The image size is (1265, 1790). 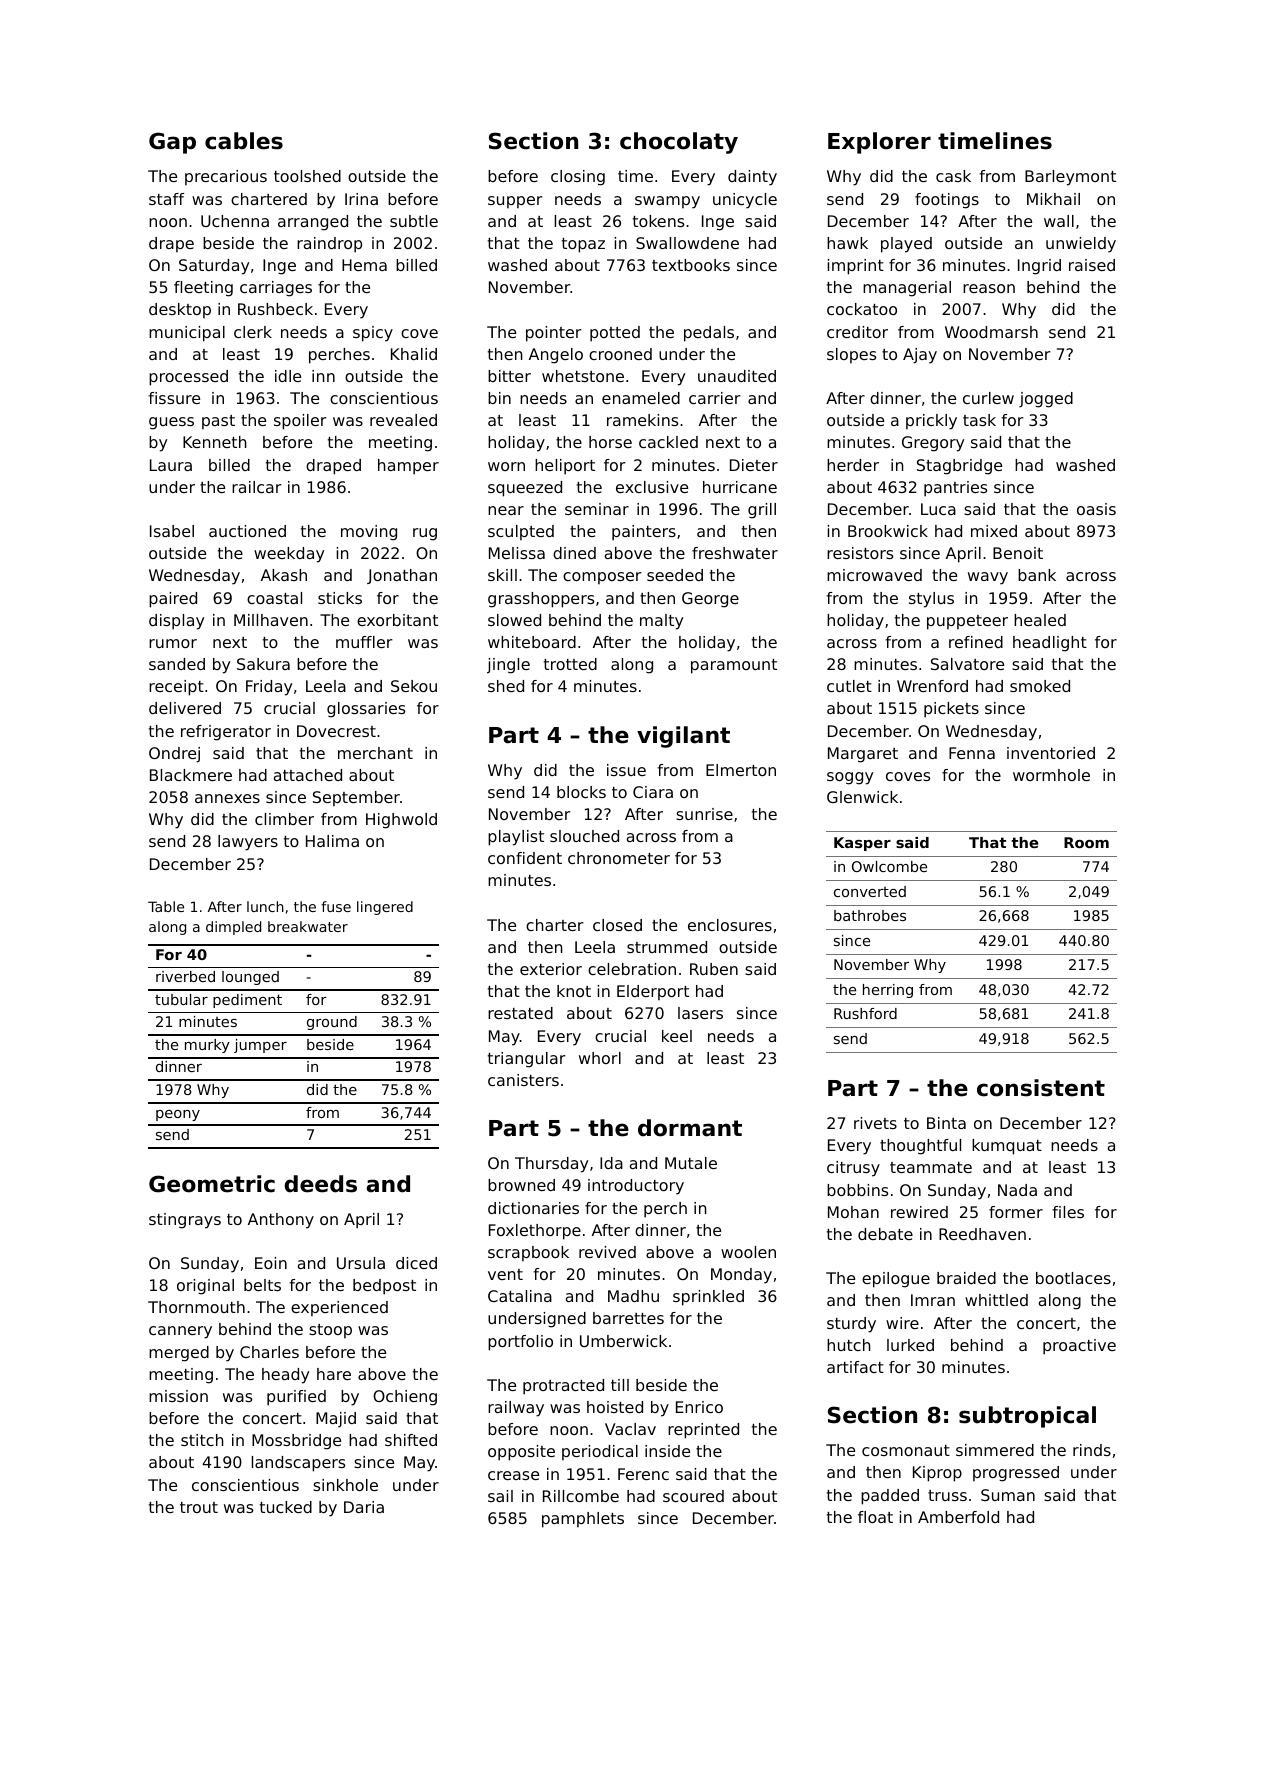 What do you see at coordinates (401, 821) in the screenshot?
I see `Highwold` at bounding box center [401, 821].
